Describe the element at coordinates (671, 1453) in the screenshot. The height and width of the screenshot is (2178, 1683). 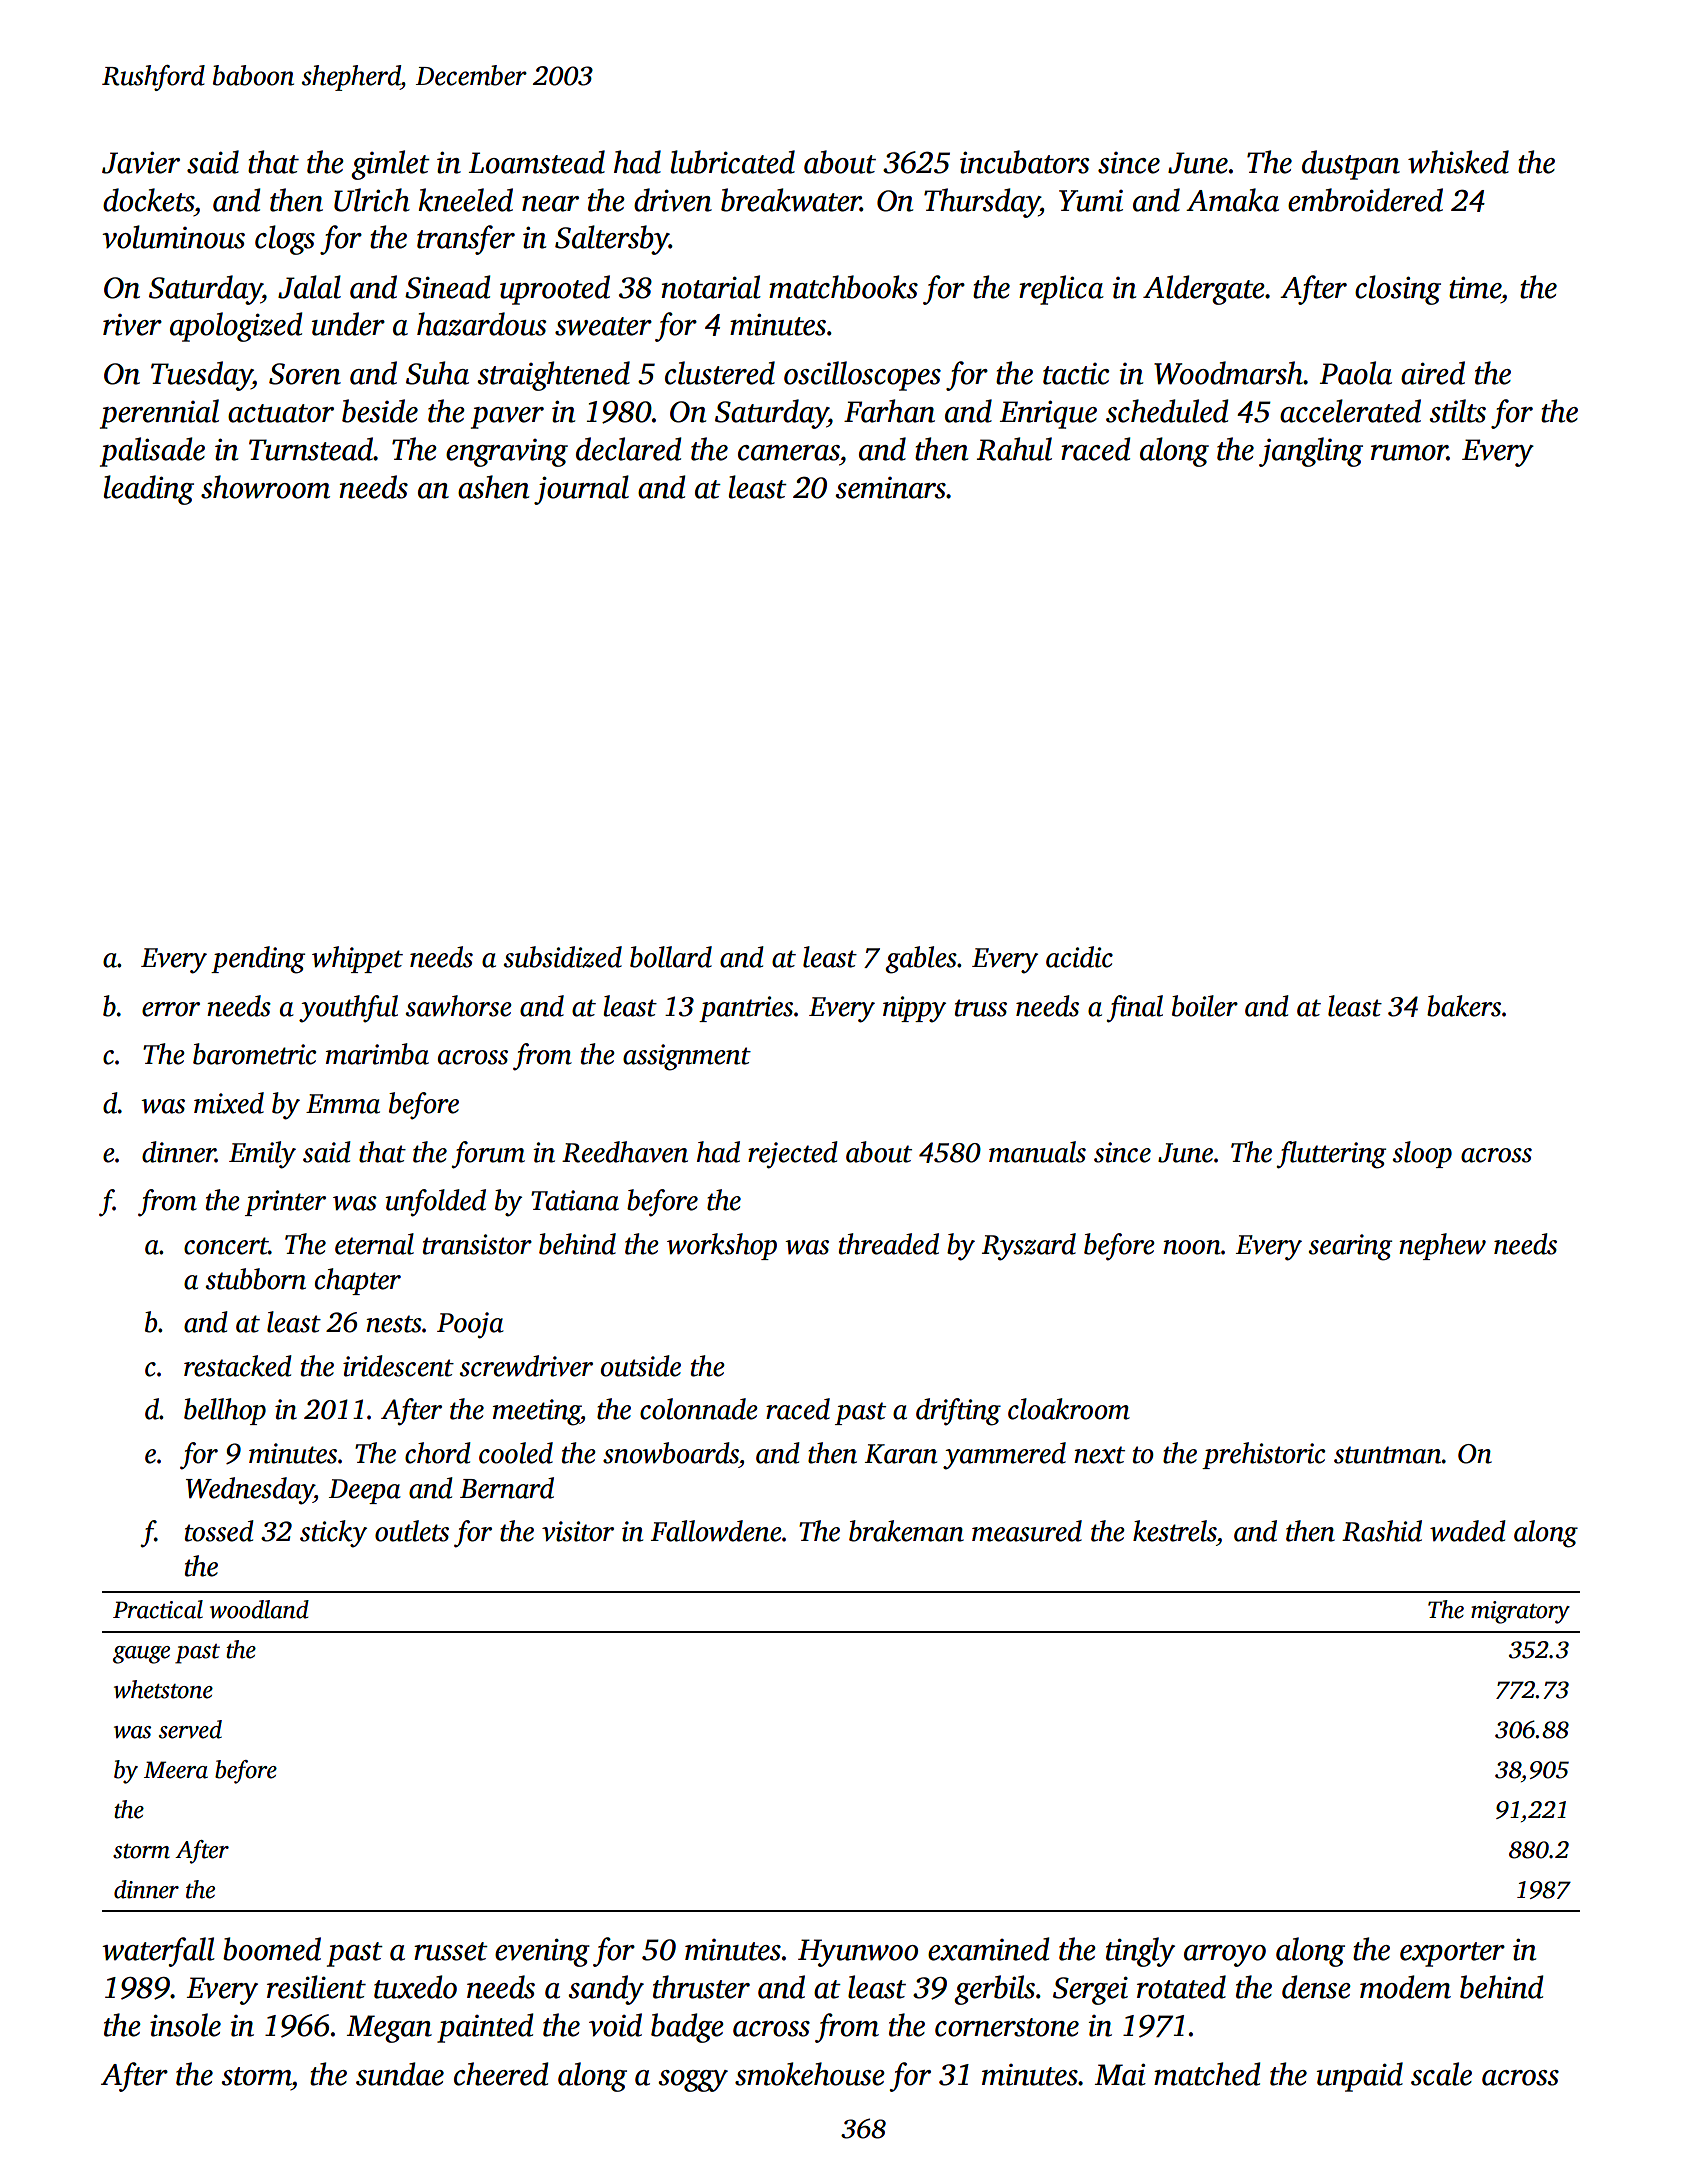
I see `snowboards` at that location.
